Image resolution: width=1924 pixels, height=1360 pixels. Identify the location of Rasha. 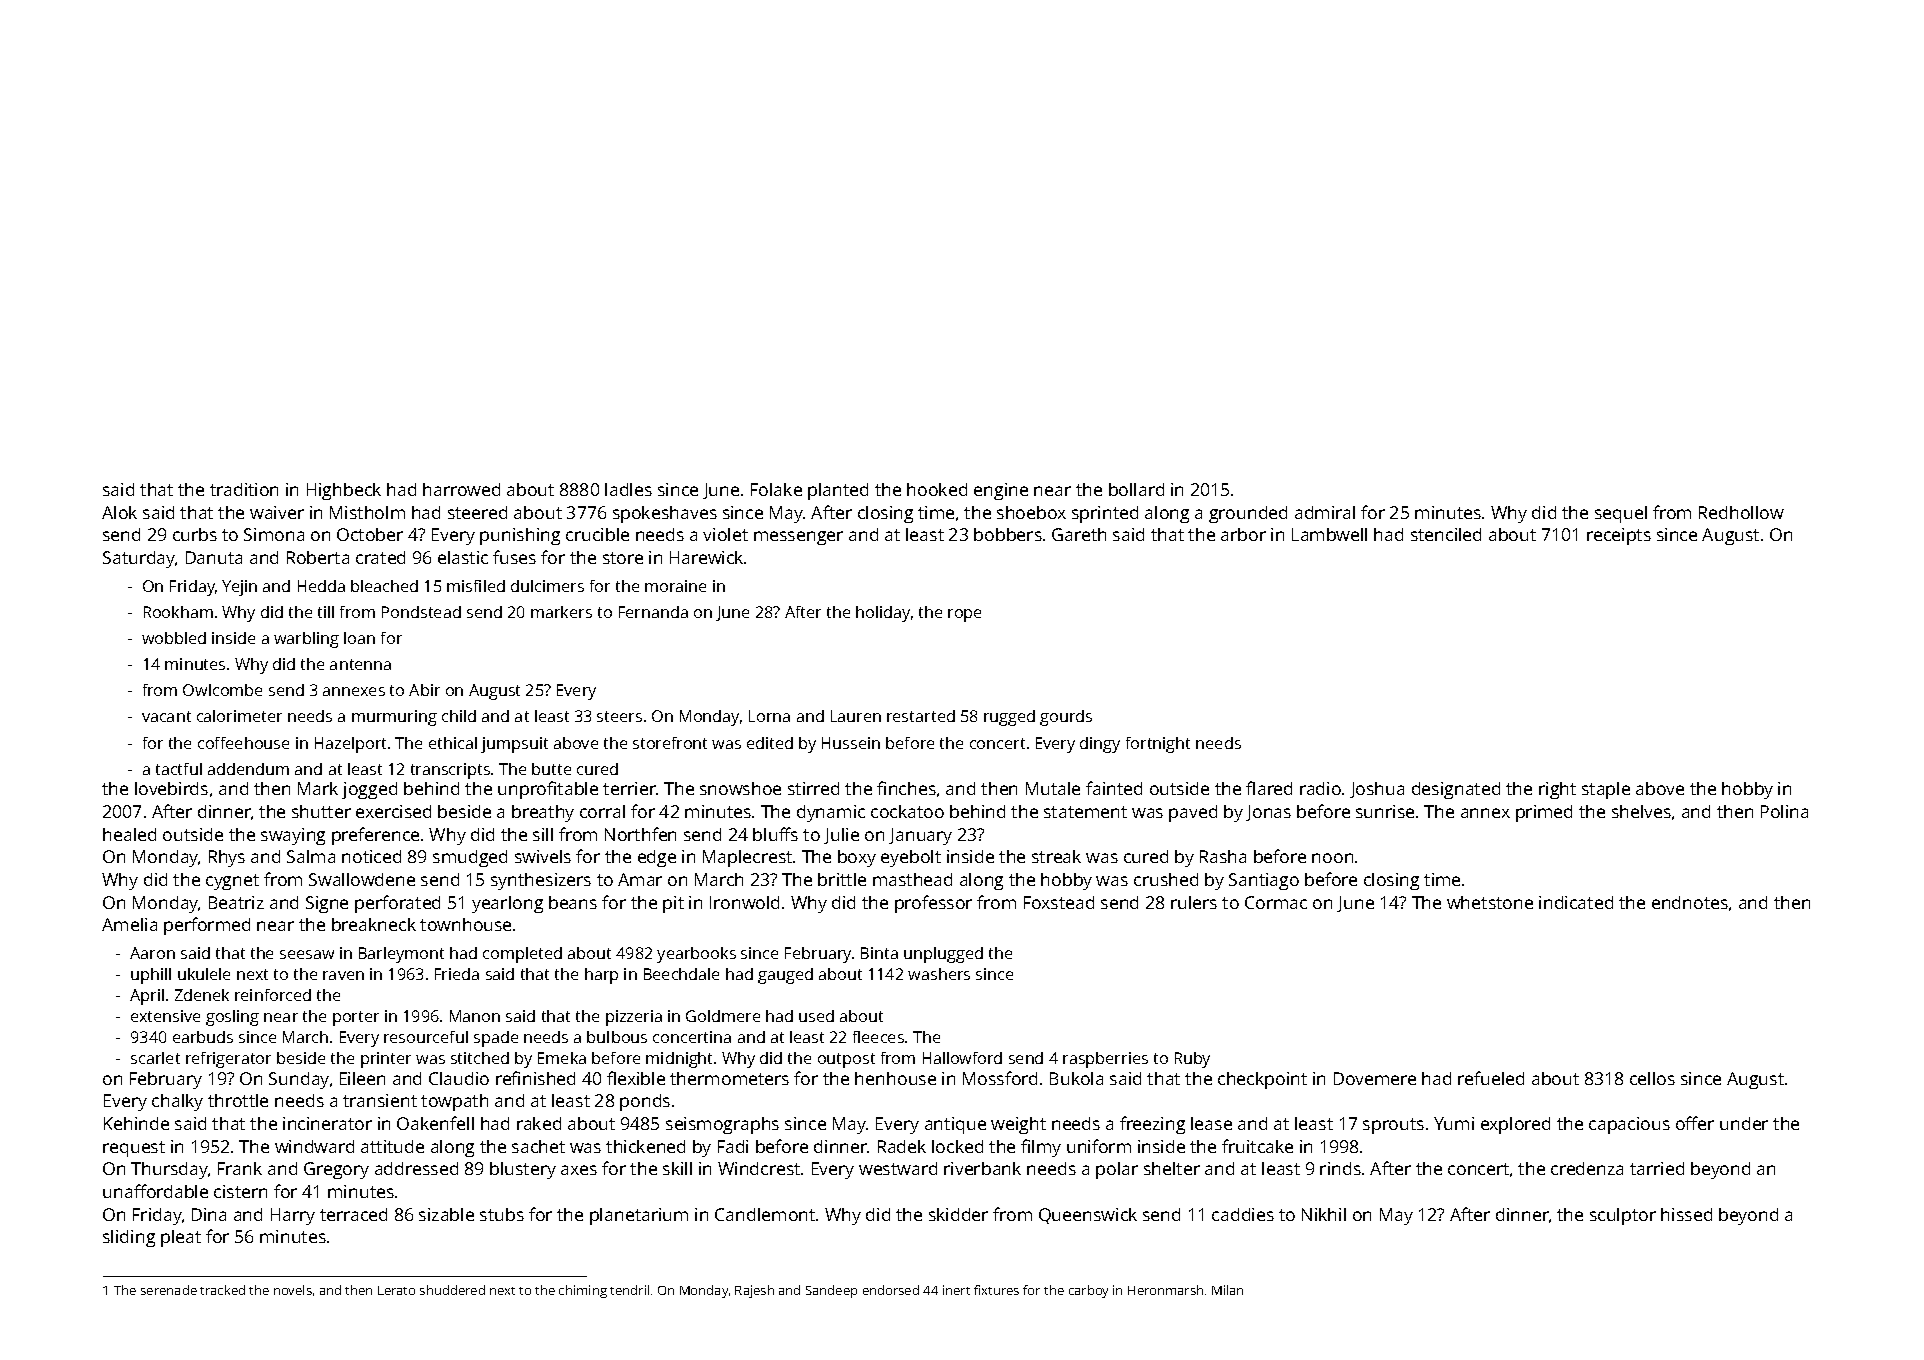
(1223, 856).
